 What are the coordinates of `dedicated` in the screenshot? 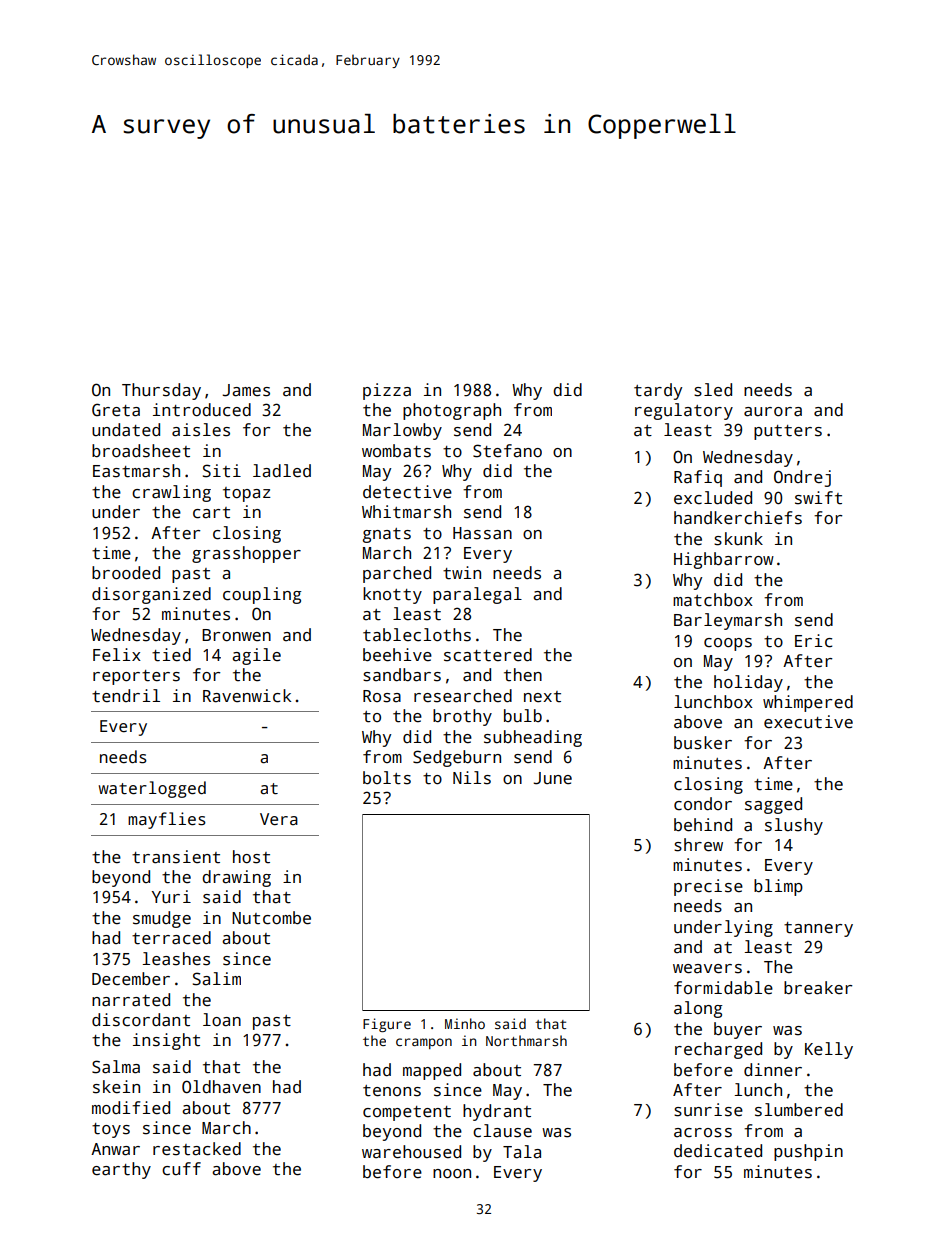 It's located at (718, 1151).
